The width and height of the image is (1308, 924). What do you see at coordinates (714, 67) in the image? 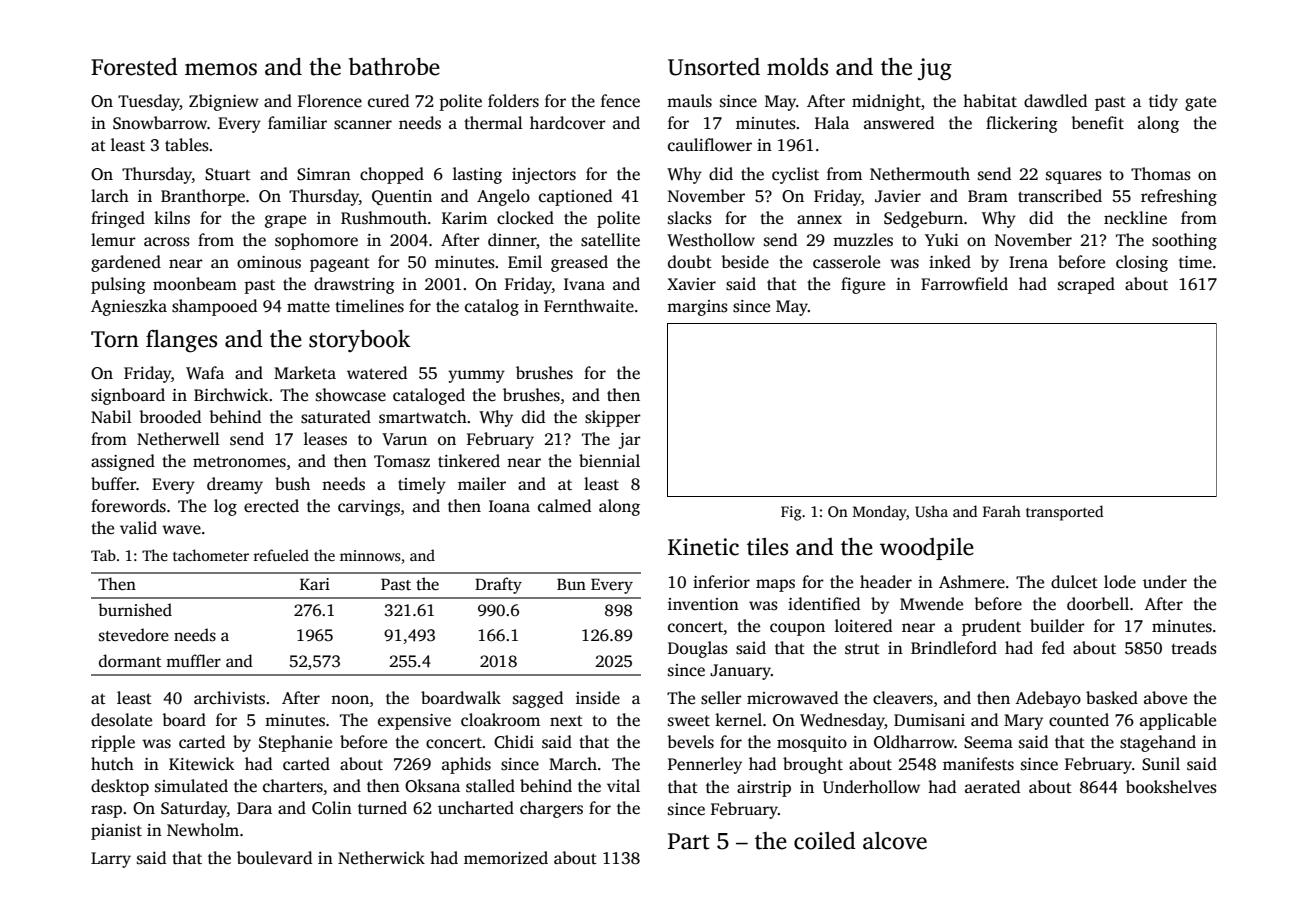
I see `Unsorted` at bounding box center [714, 67].
